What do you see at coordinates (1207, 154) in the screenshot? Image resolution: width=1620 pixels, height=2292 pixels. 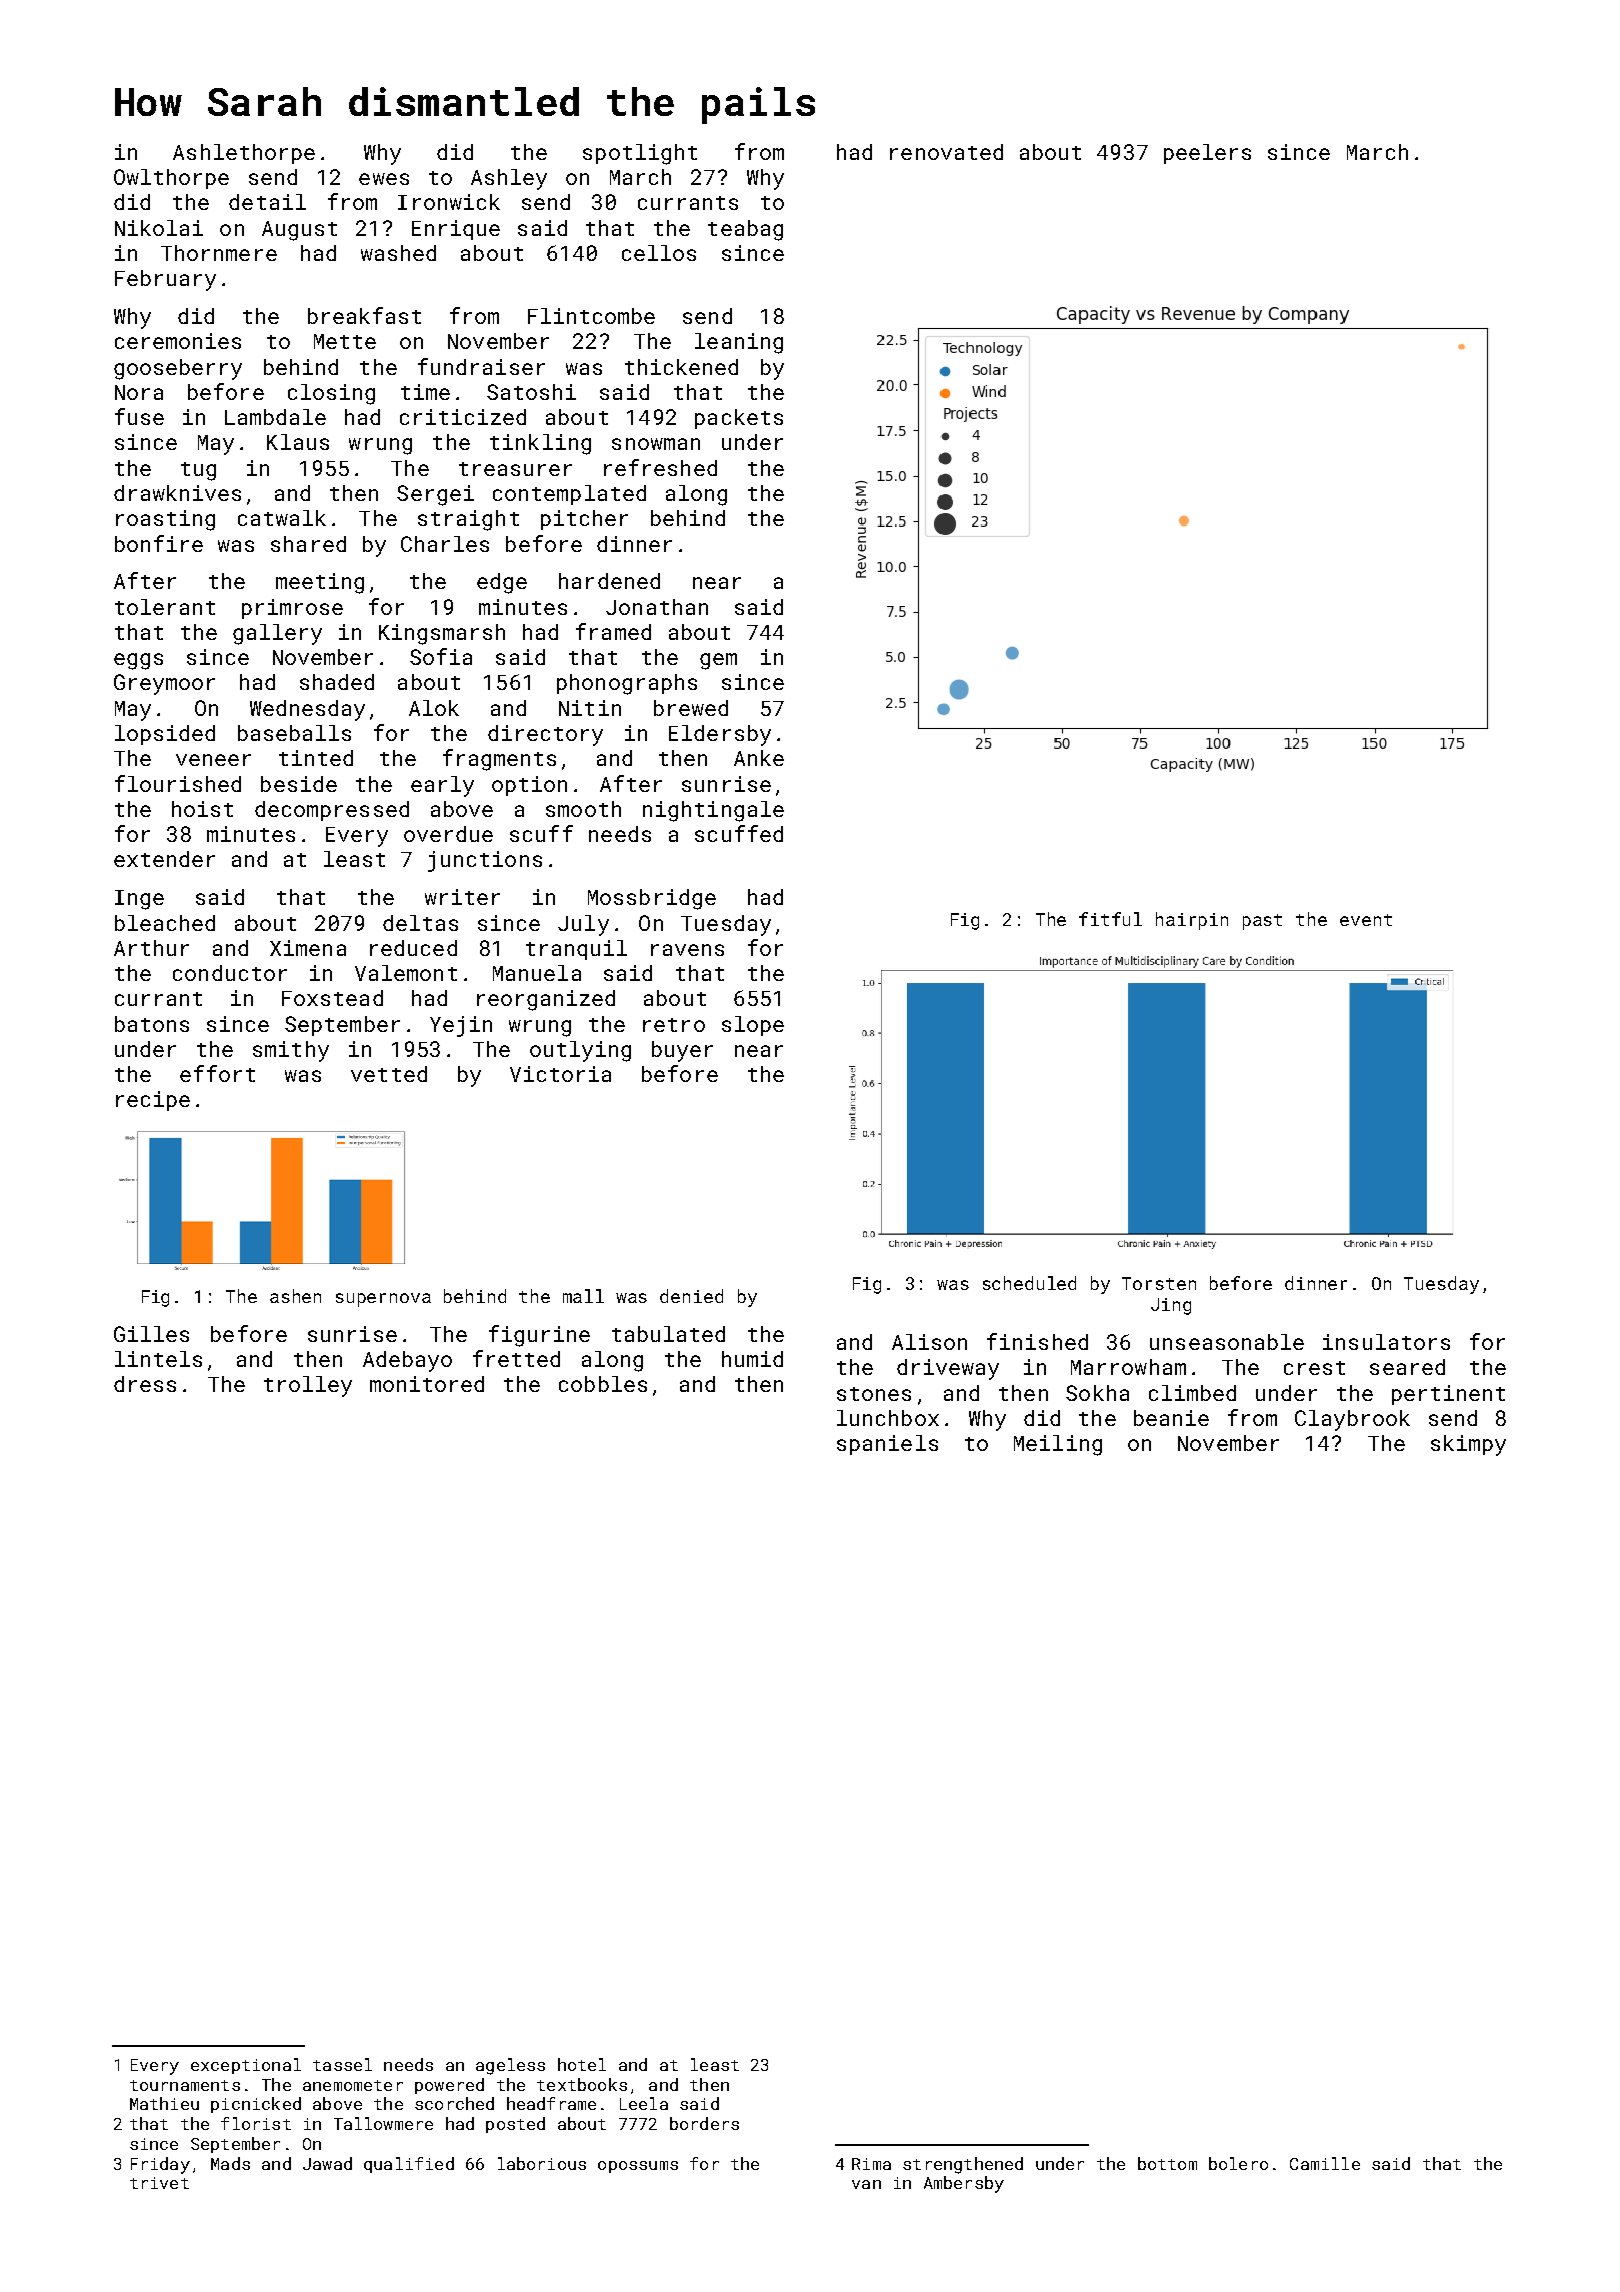 I see `peelers` at bounding box center [1207, 154].
